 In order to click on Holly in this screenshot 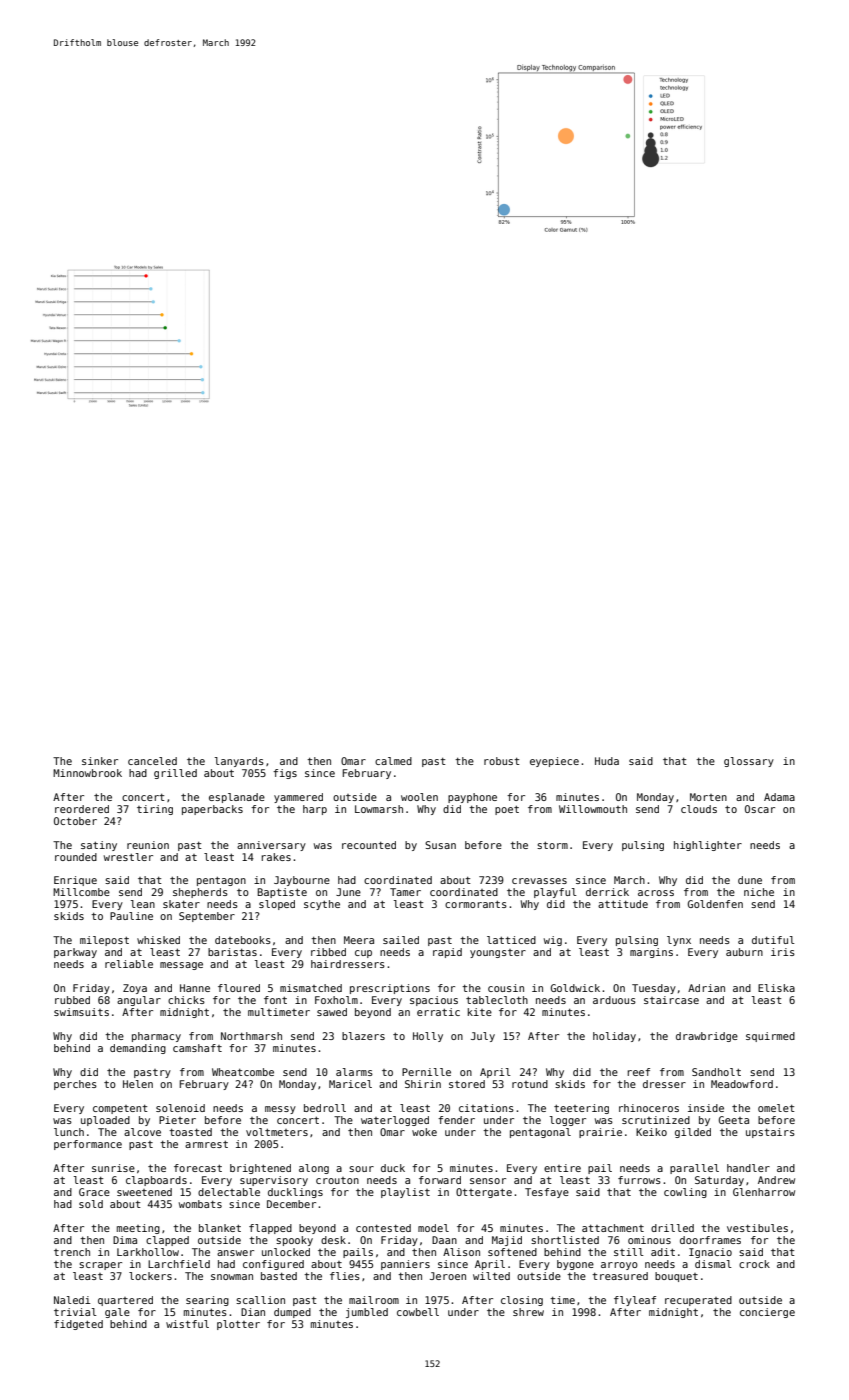, I will do `click(428, 1037)`.
